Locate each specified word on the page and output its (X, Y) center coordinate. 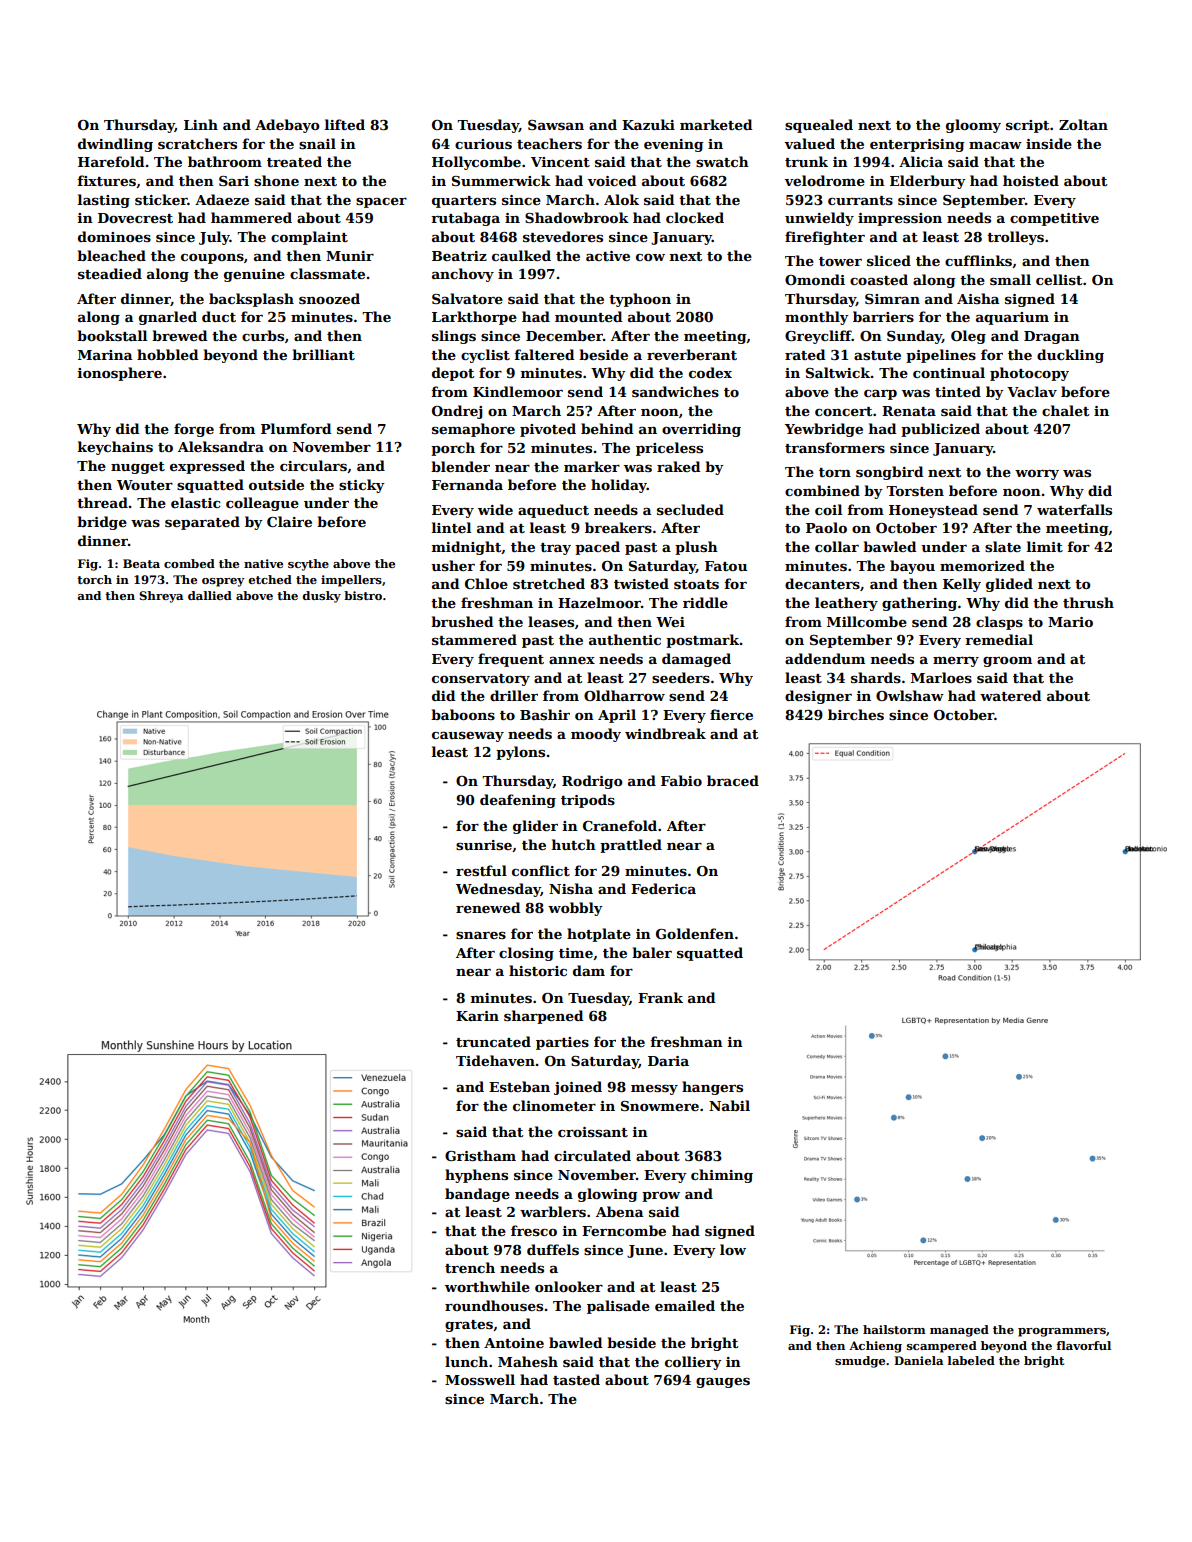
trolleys (1015, 238)
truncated (493, 1041)
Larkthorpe (474, 318)
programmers (1062, 1332)
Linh (201, 124)
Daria (668, 1061)
